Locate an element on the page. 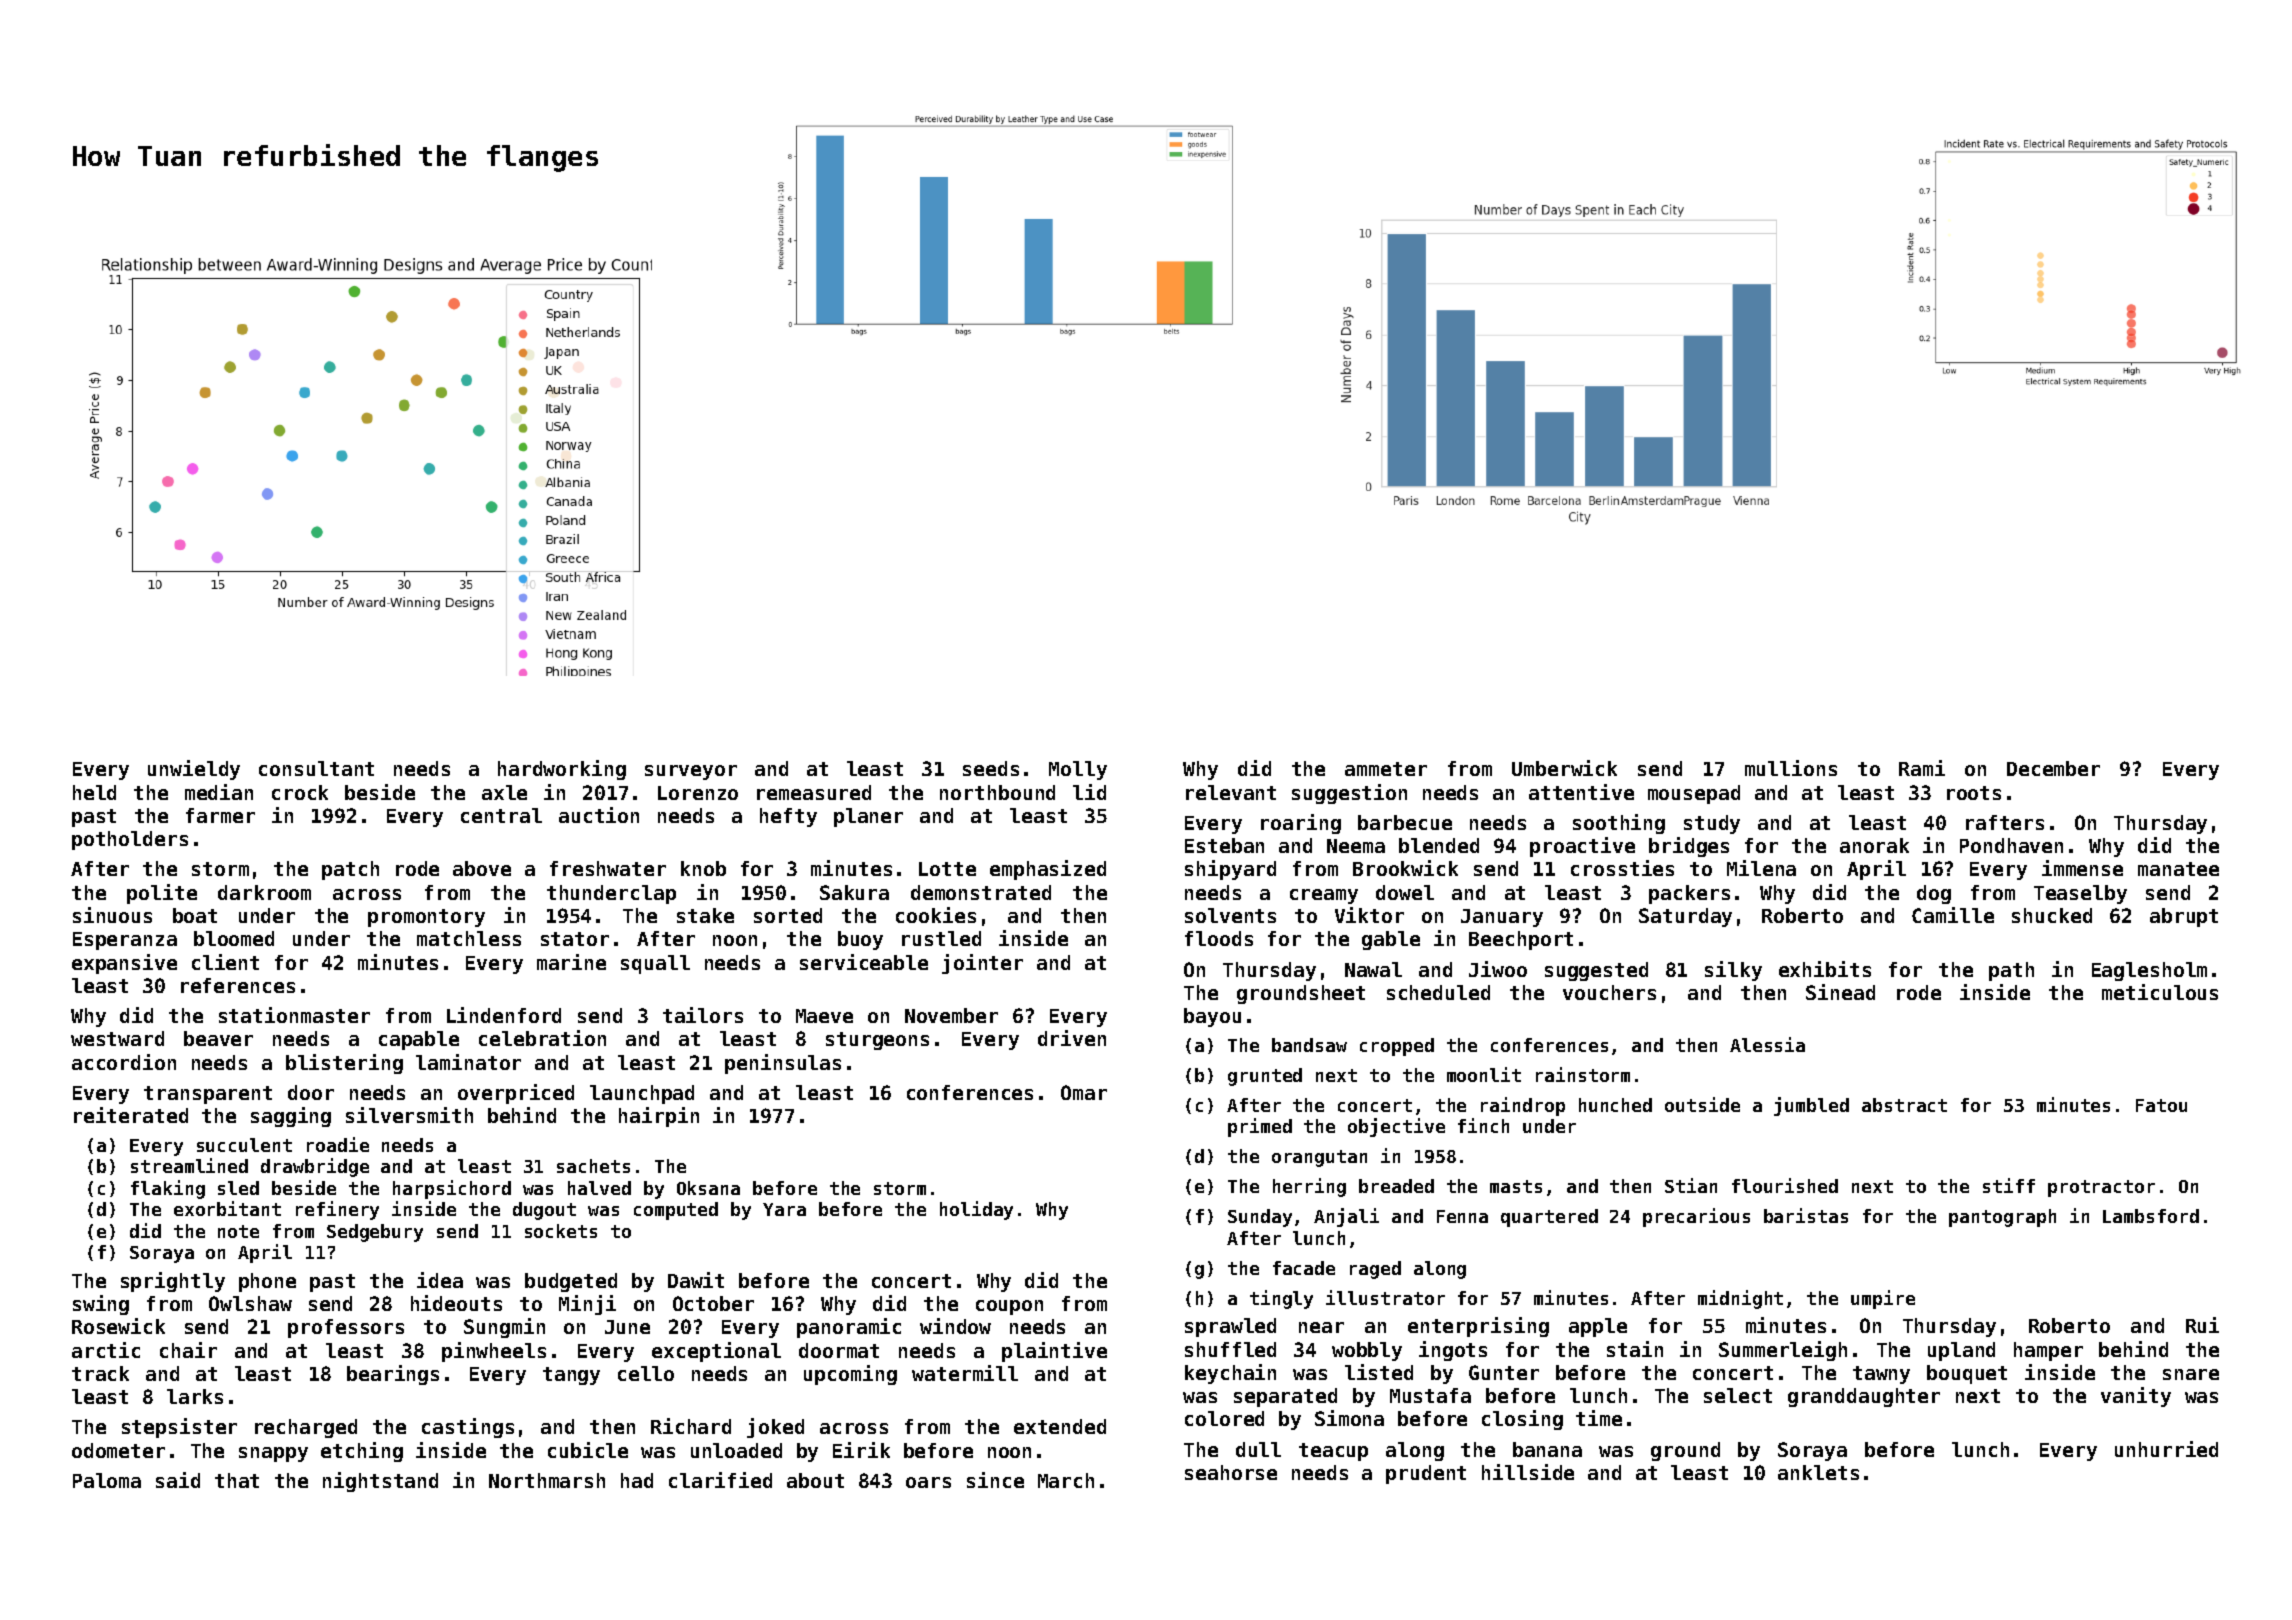 This image has height=1620, width=2292. select is located at coordinates (1738, 1395).
